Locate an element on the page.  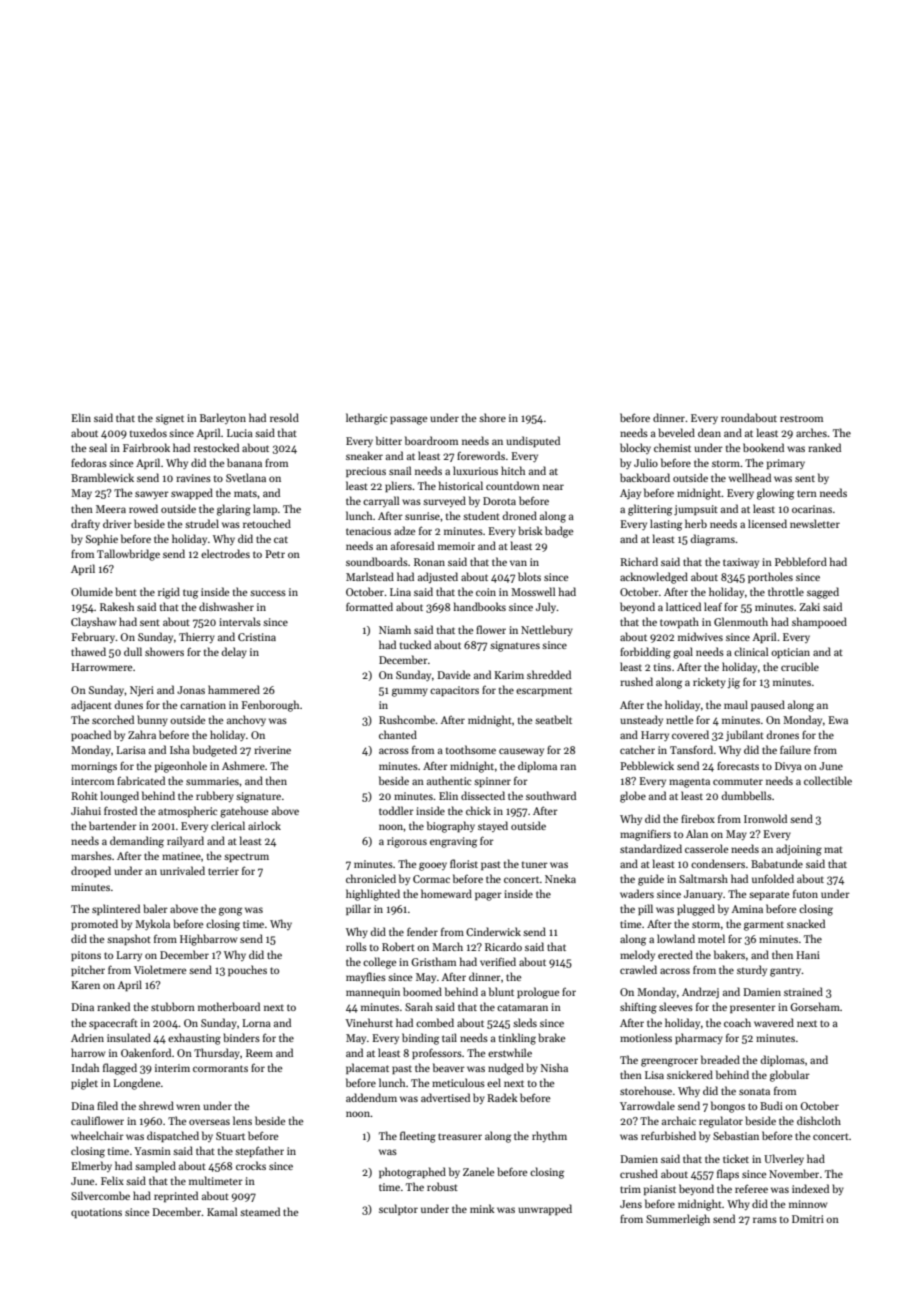
ravines is located at coordinates (193, 478).
